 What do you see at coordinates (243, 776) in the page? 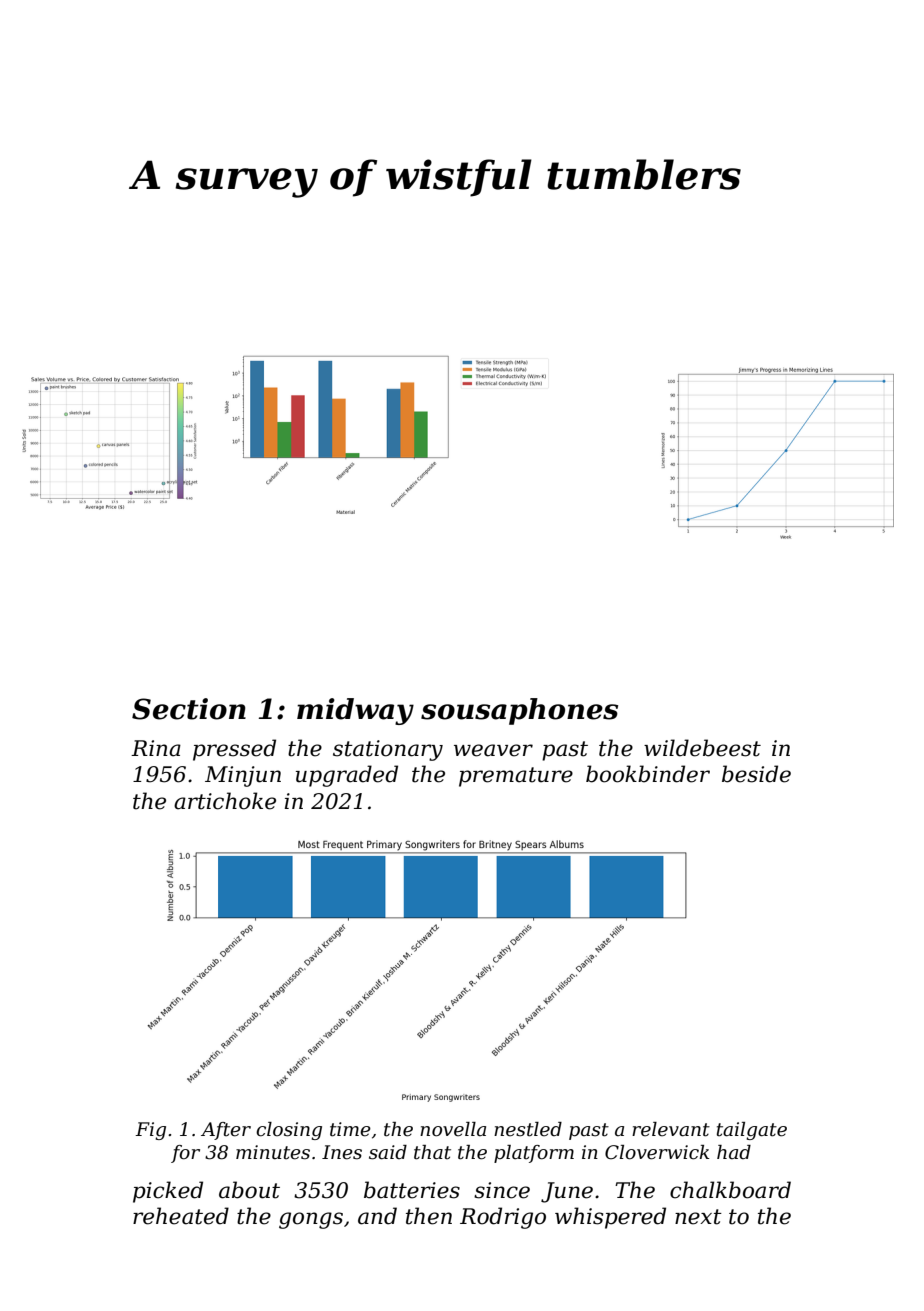
I see `Minjun` at bounding box center [243, 776].
